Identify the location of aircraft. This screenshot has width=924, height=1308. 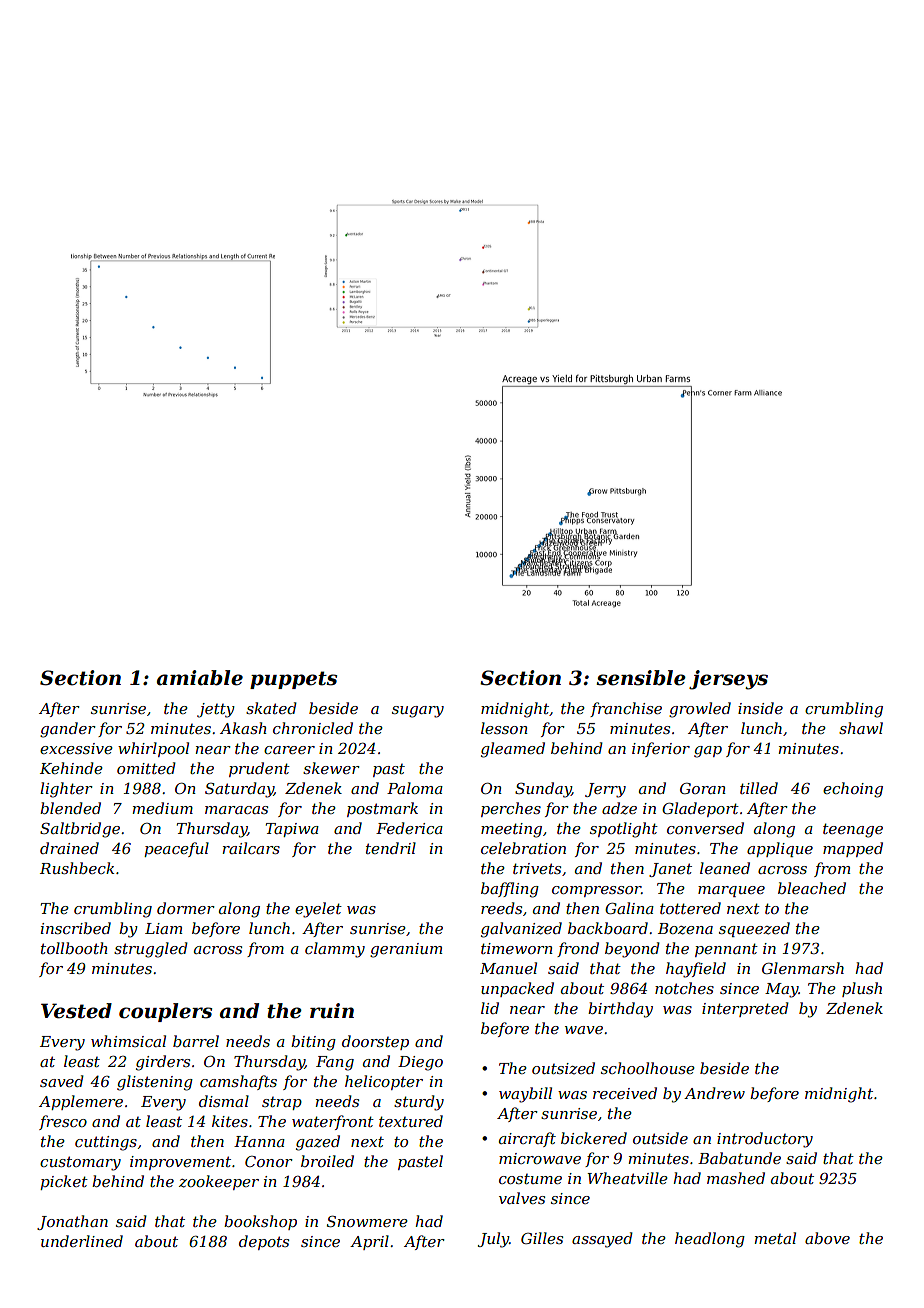
(527, 1139).
